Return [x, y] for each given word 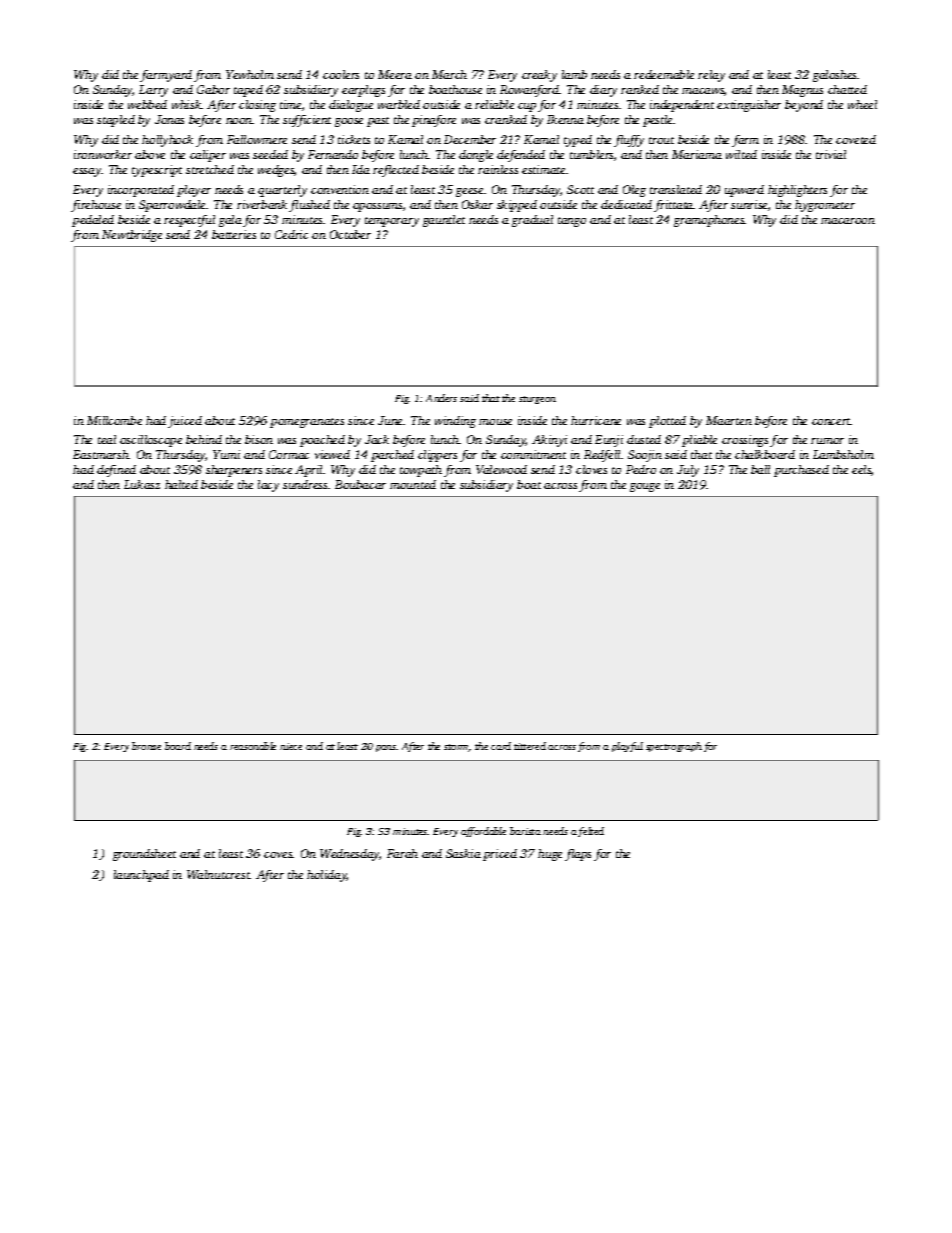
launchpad [141, 876]
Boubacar [360, 484]
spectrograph [674, 747]
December [470, 139]
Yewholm [250, 74]
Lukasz [142, 484]
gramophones [709, 221]
